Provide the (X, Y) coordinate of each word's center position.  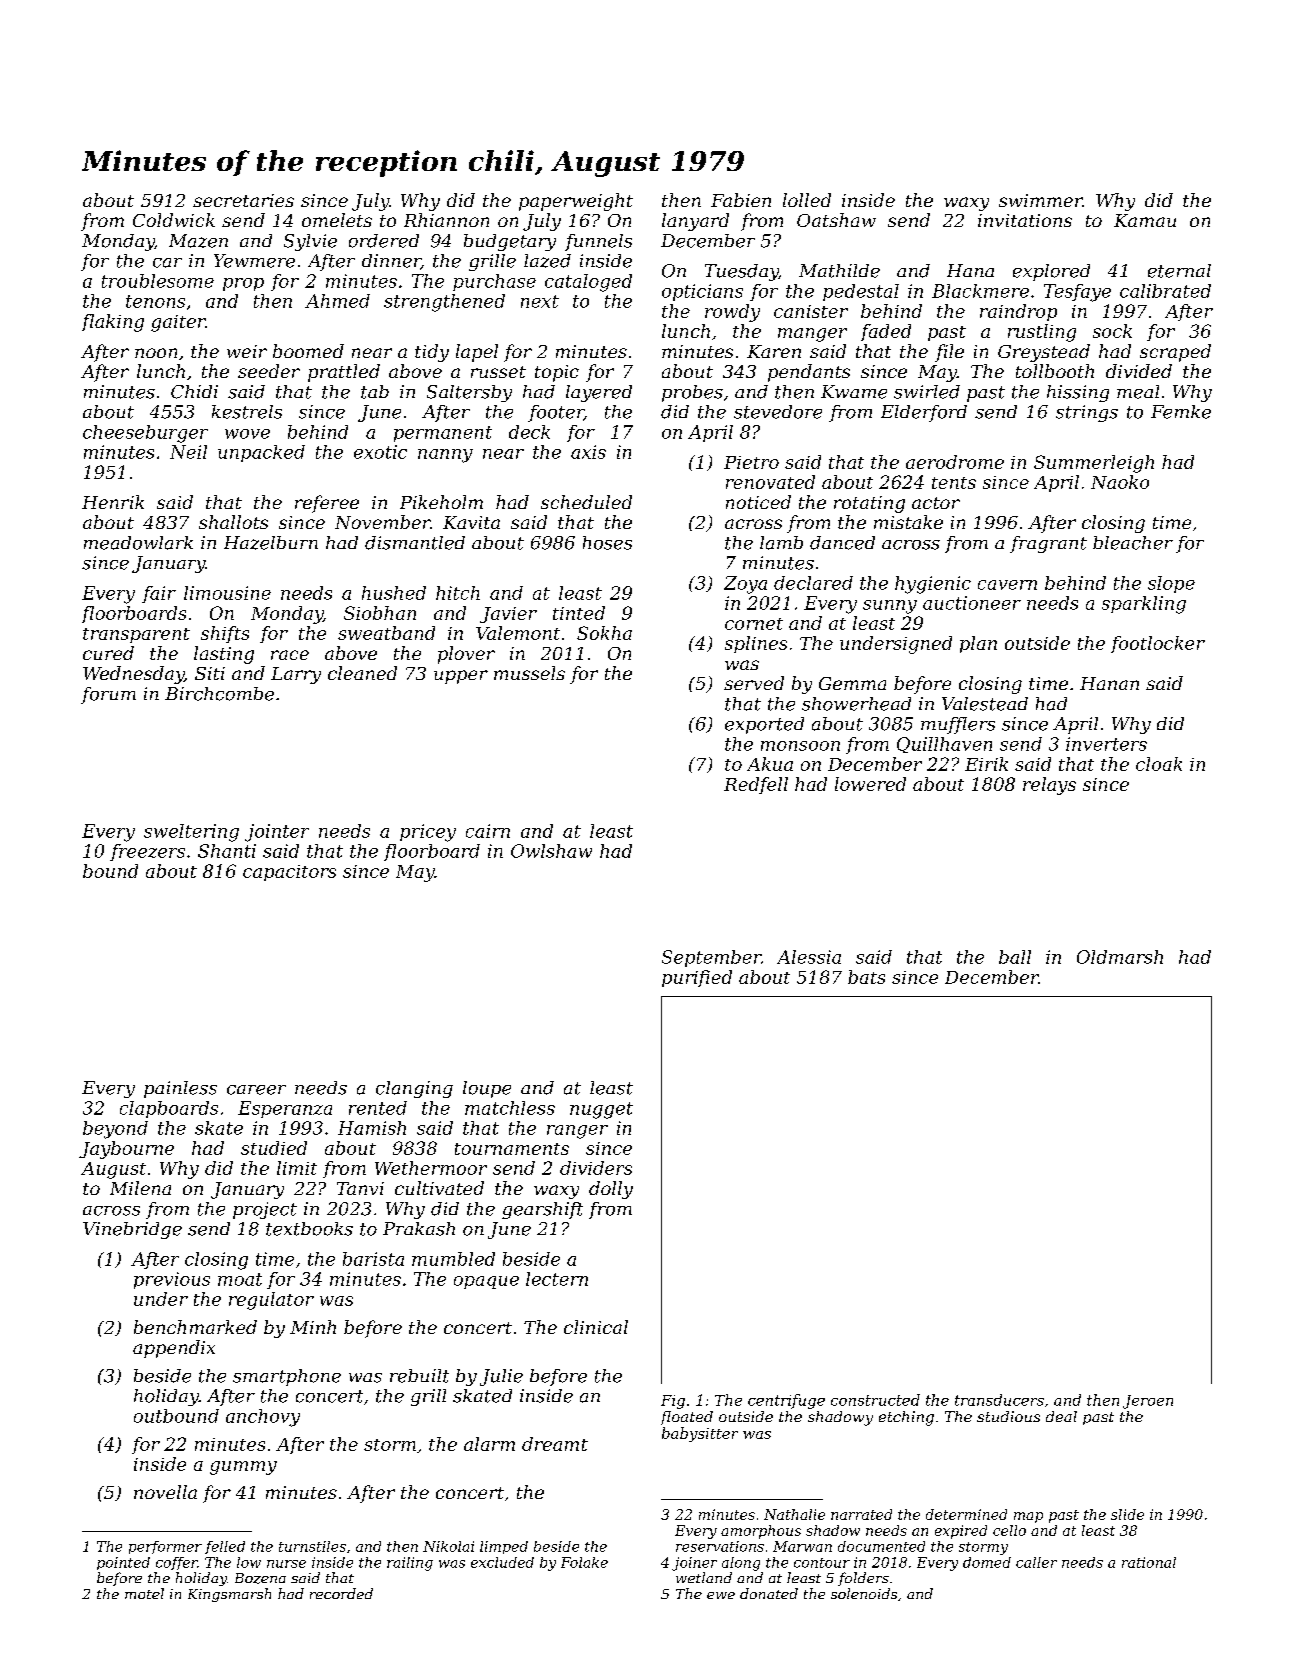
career (256, 1090)
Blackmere (980, 291)
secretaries (243, 200)
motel (144, 1593)
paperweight (576, 202)
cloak (1159, 764)
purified (697, 978)
